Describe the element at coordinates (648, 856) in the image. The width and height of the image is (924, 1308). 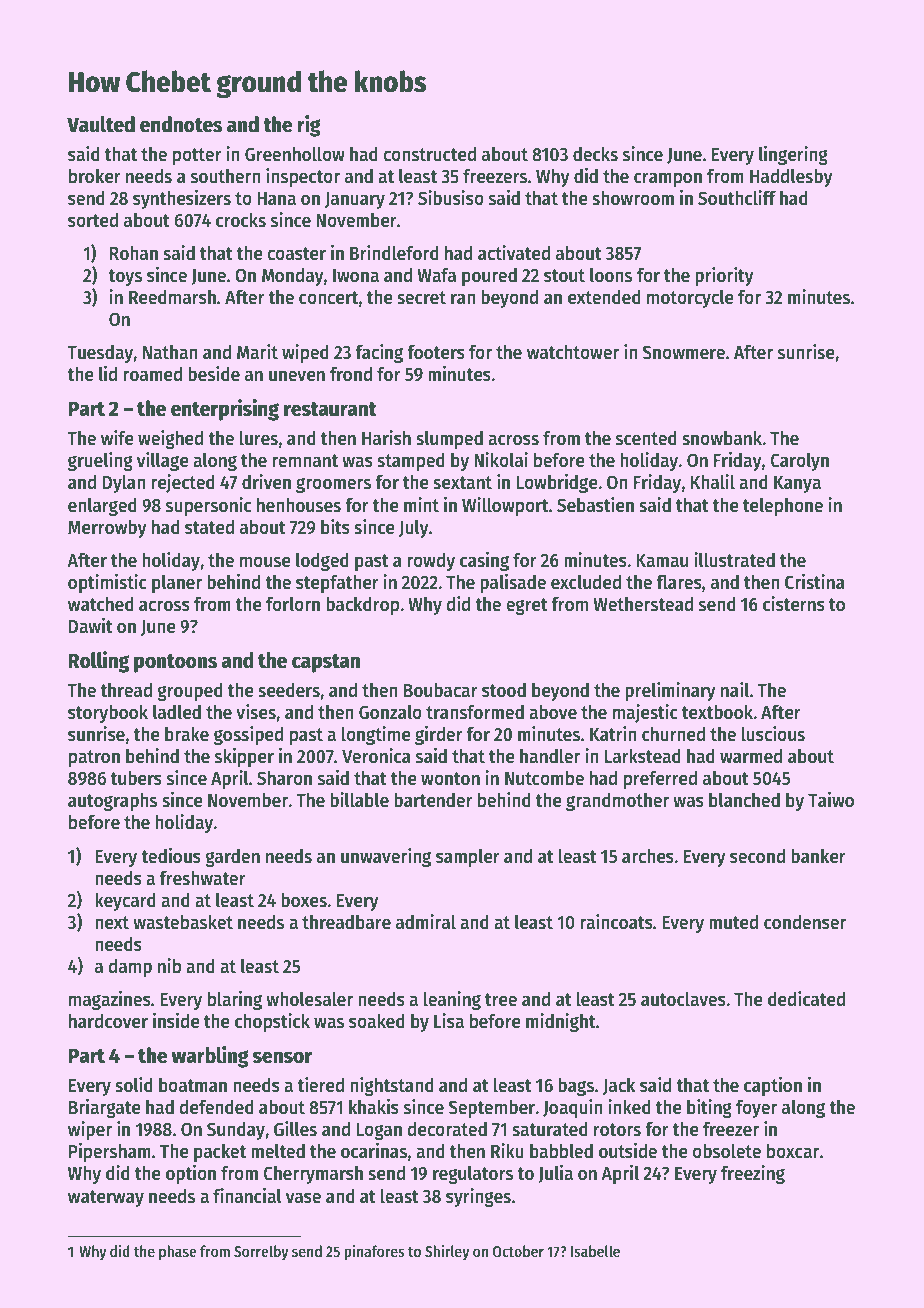
I see `arches` at that location.
